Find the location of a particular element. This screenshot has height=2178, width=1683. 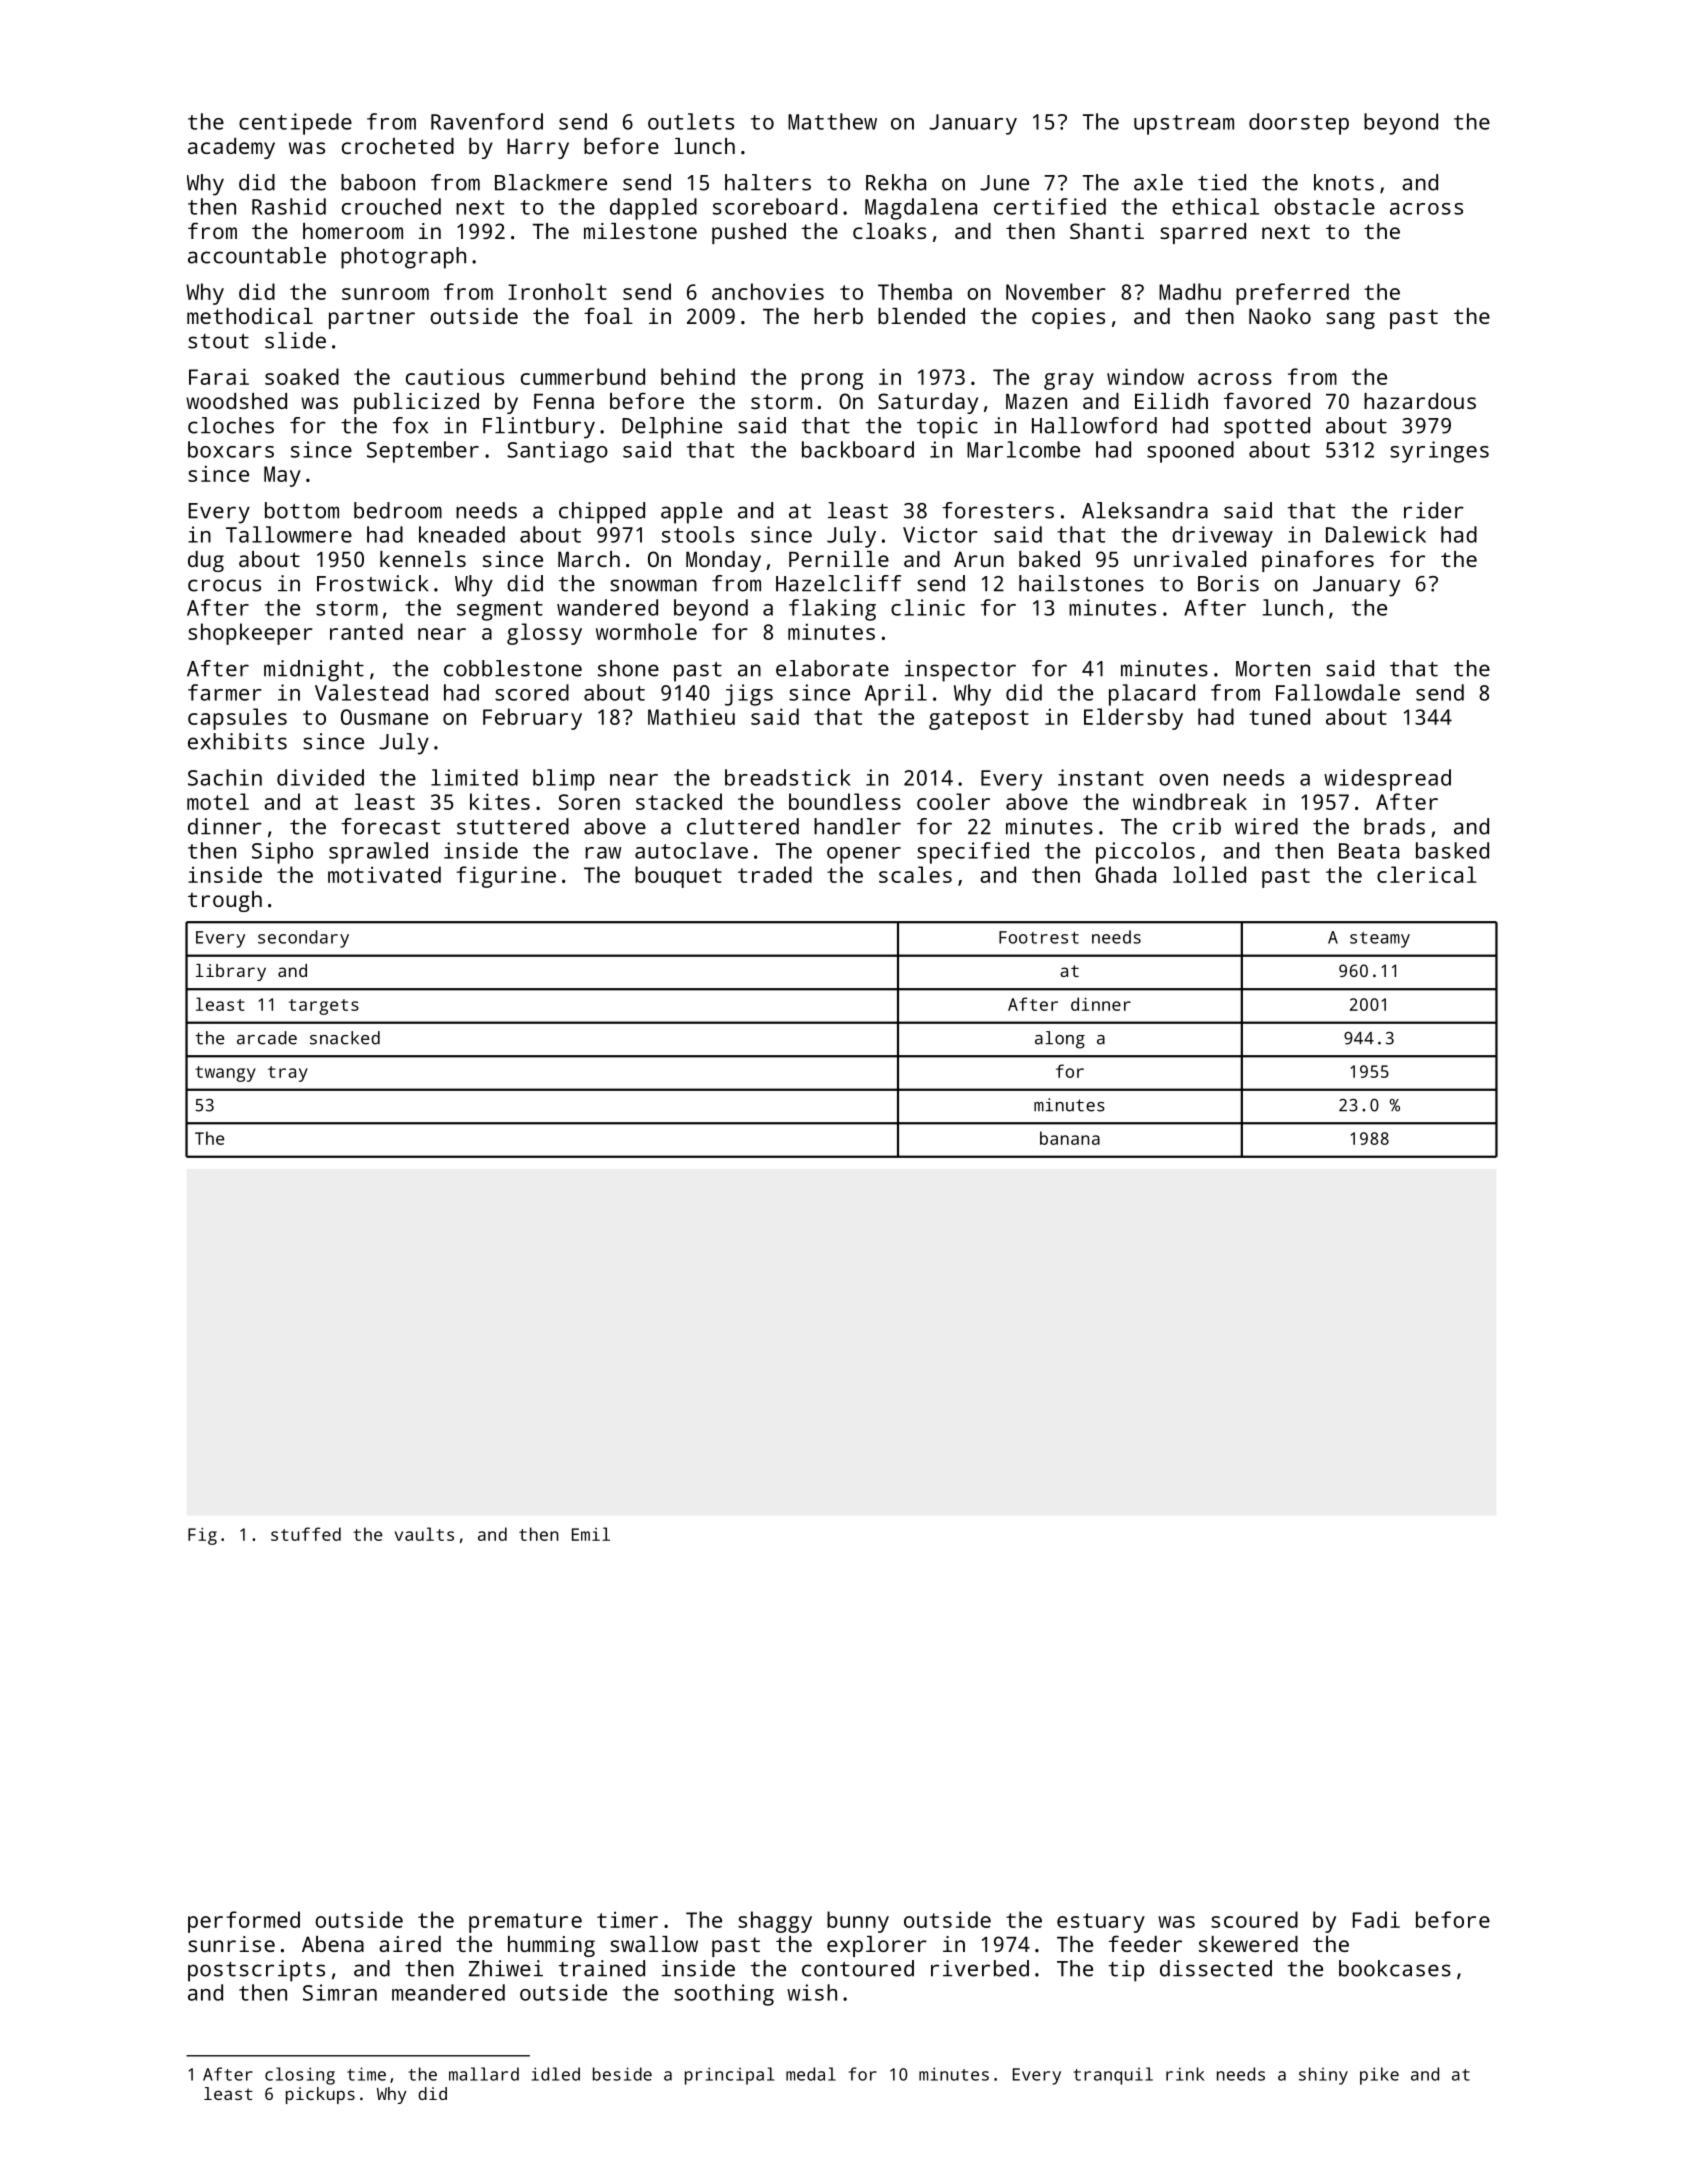

sang is located at coordinates (1350, 320).
